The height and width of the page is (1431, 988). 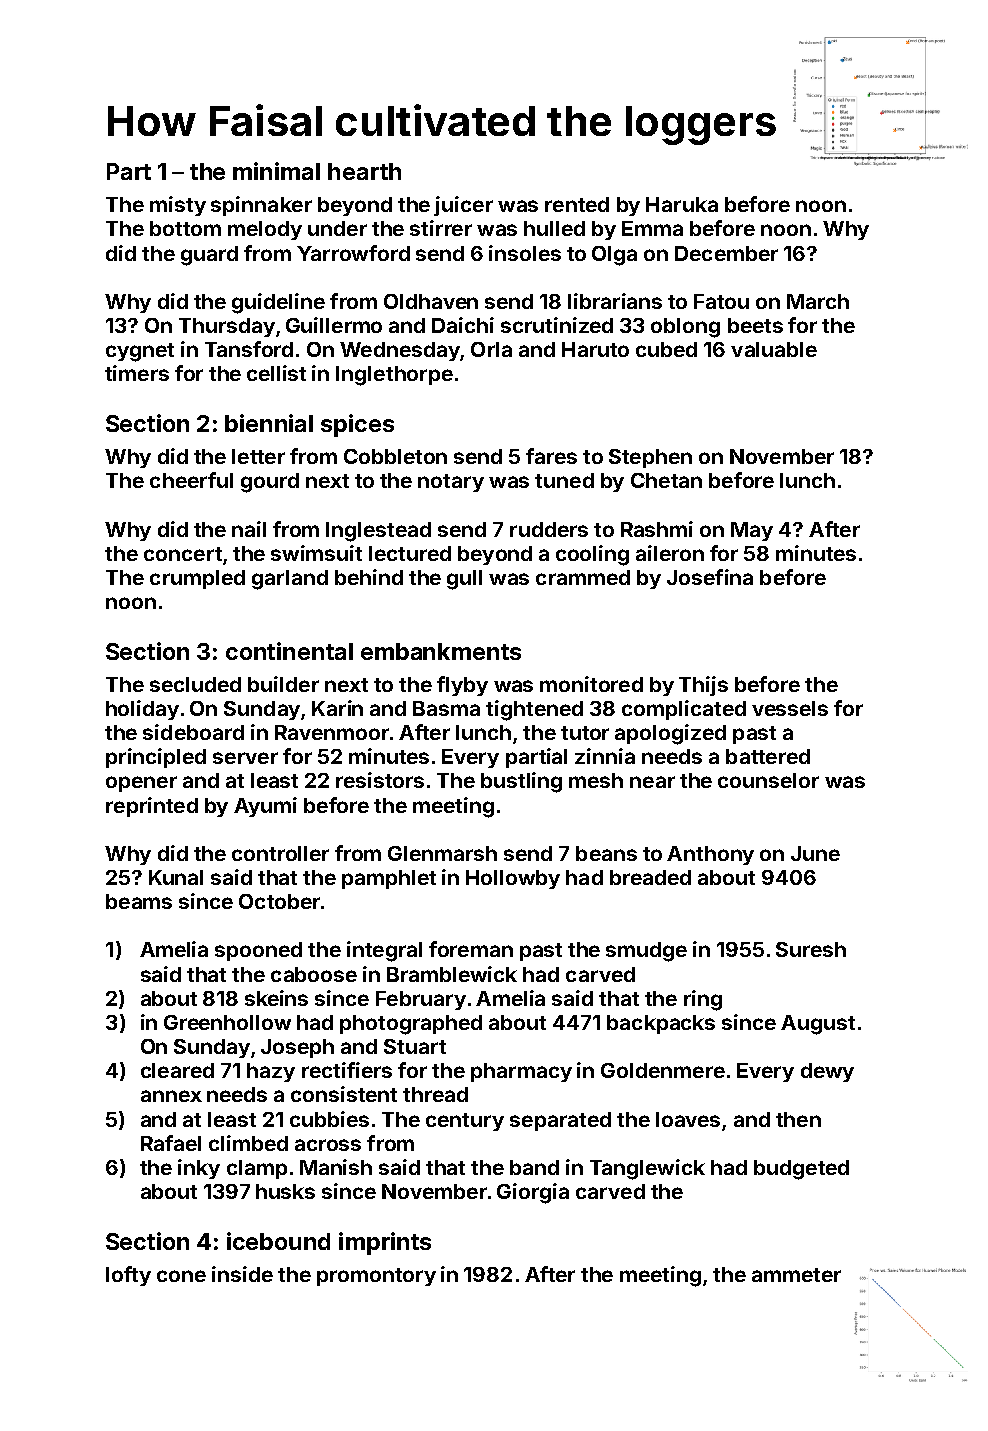 What do you see at coordinates (650, 458) in the page?
I see `Stephen` at bounding box center [650, 458].
